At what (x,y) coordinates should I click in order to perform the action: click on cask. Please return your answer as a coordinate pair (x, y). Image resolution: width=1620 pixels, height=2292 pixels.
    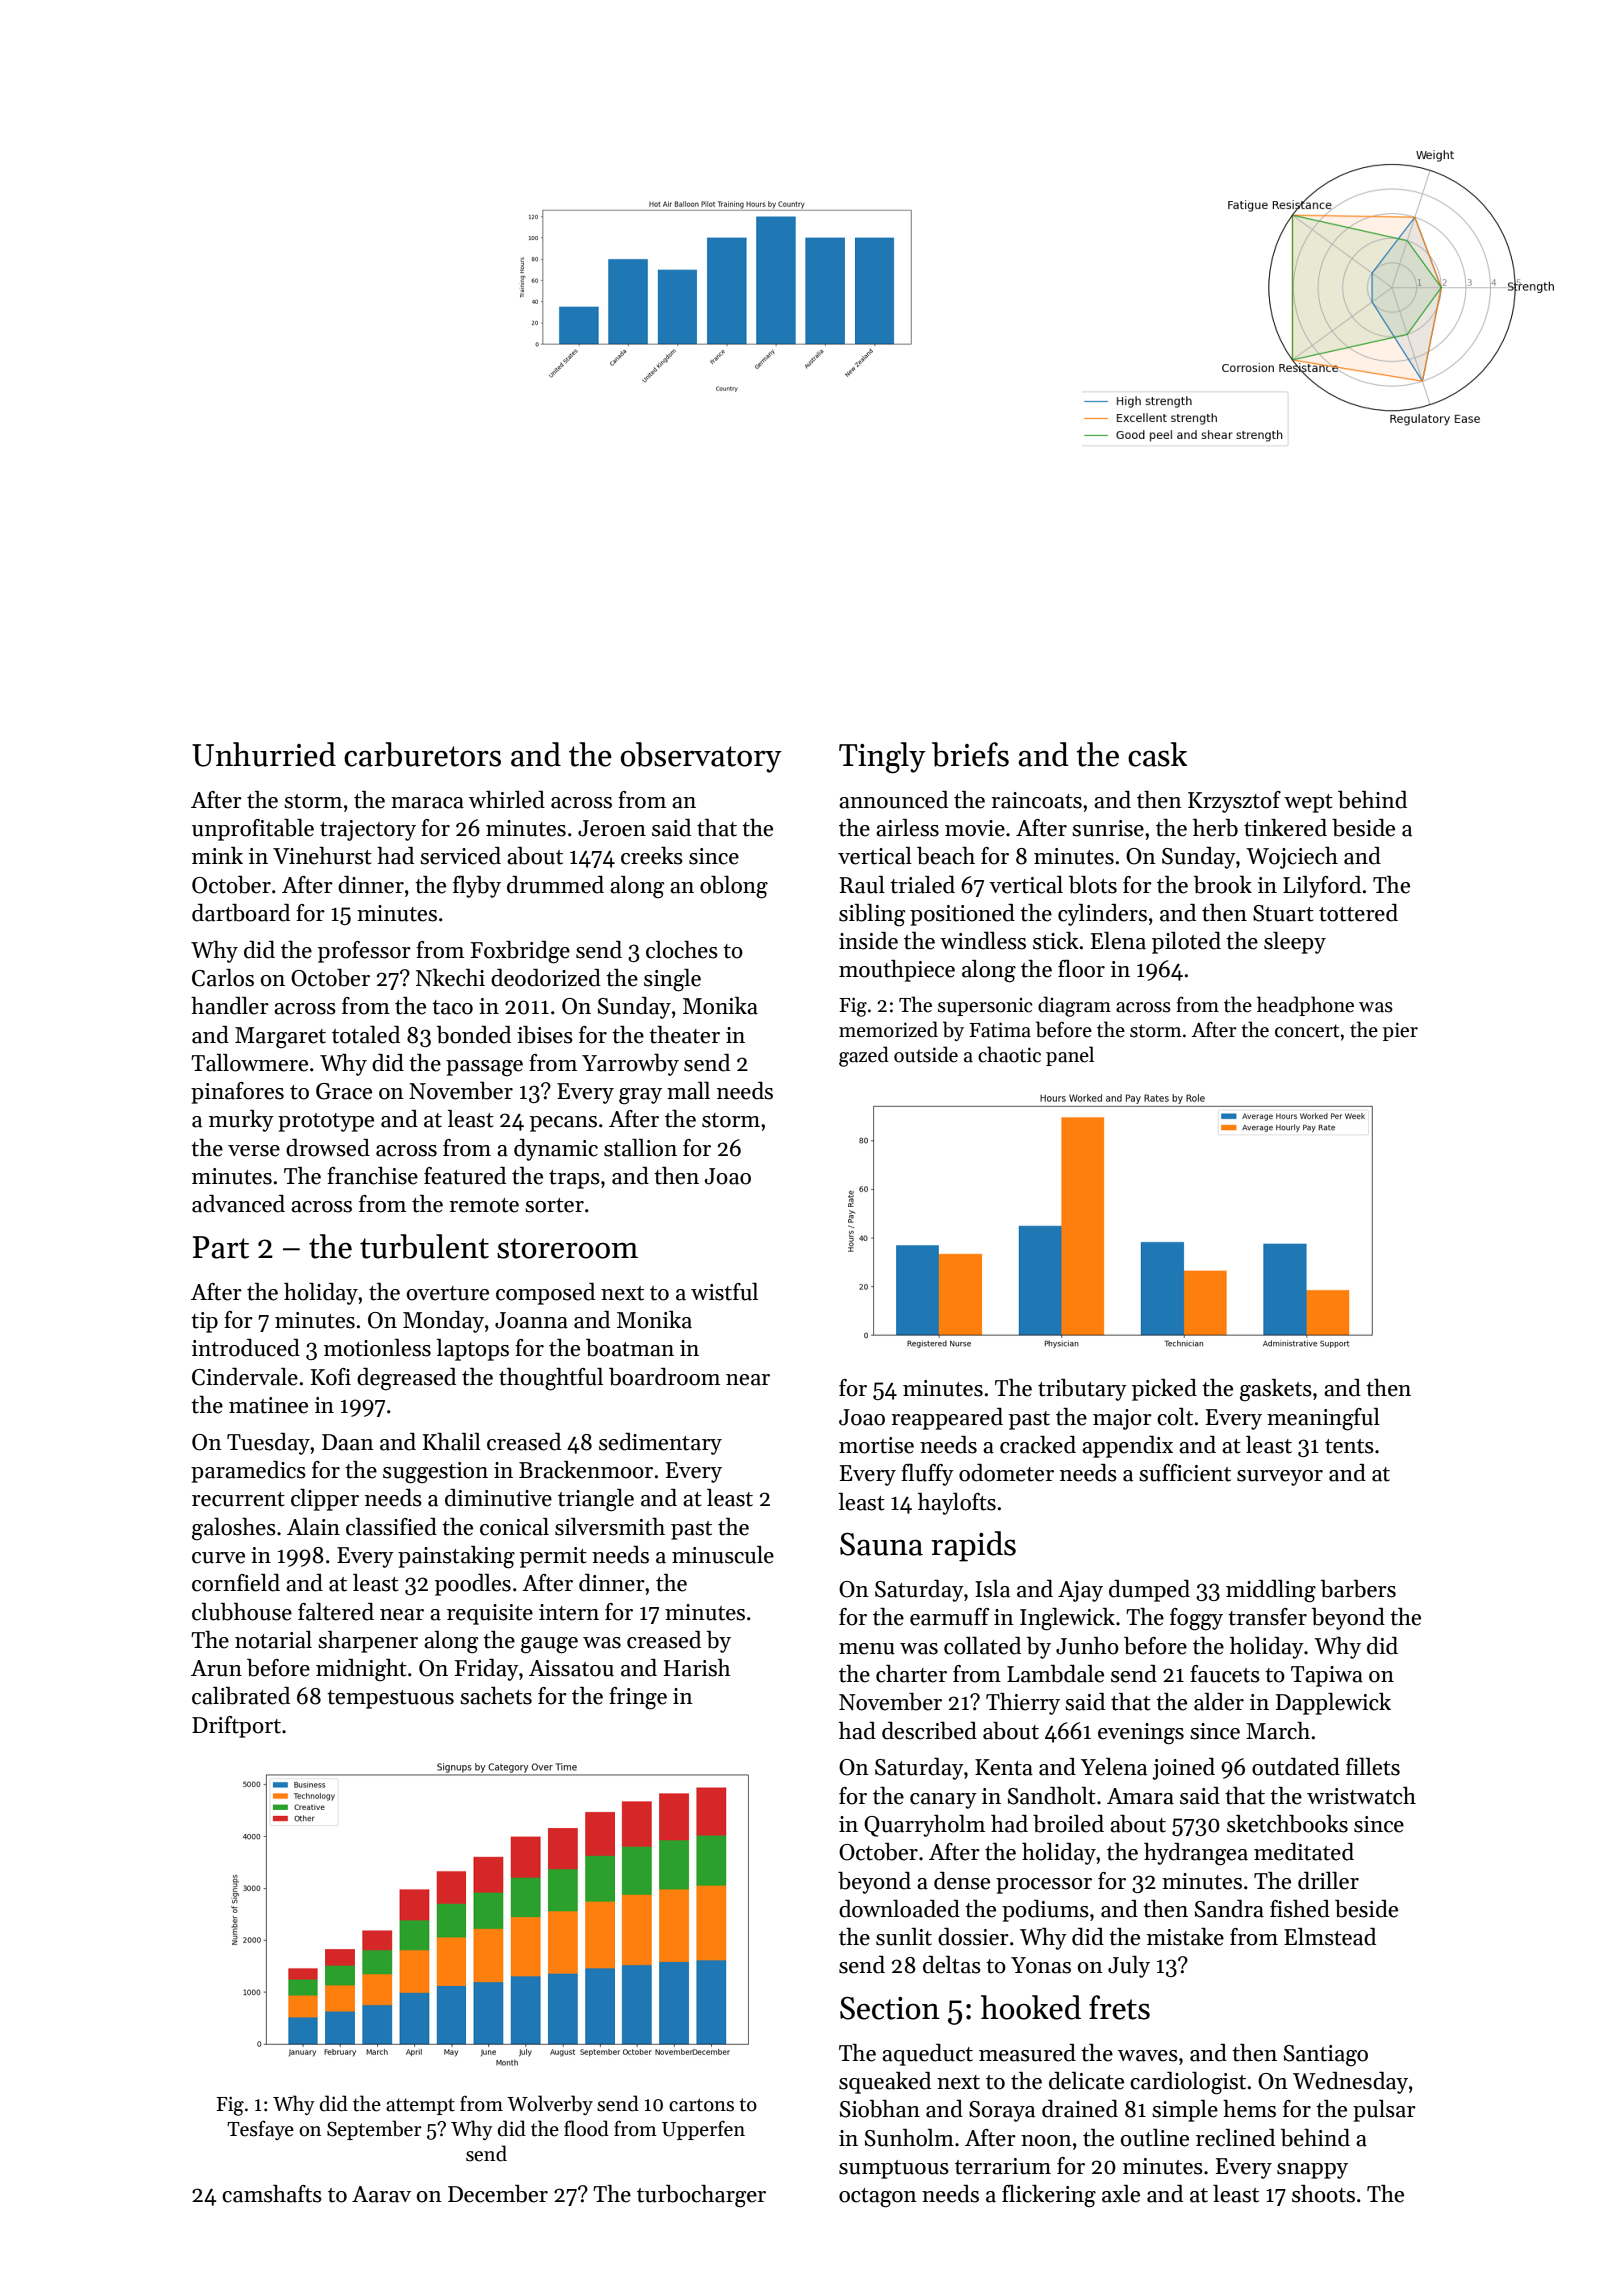
    Looking at the image, I should click on (1157, 754).
